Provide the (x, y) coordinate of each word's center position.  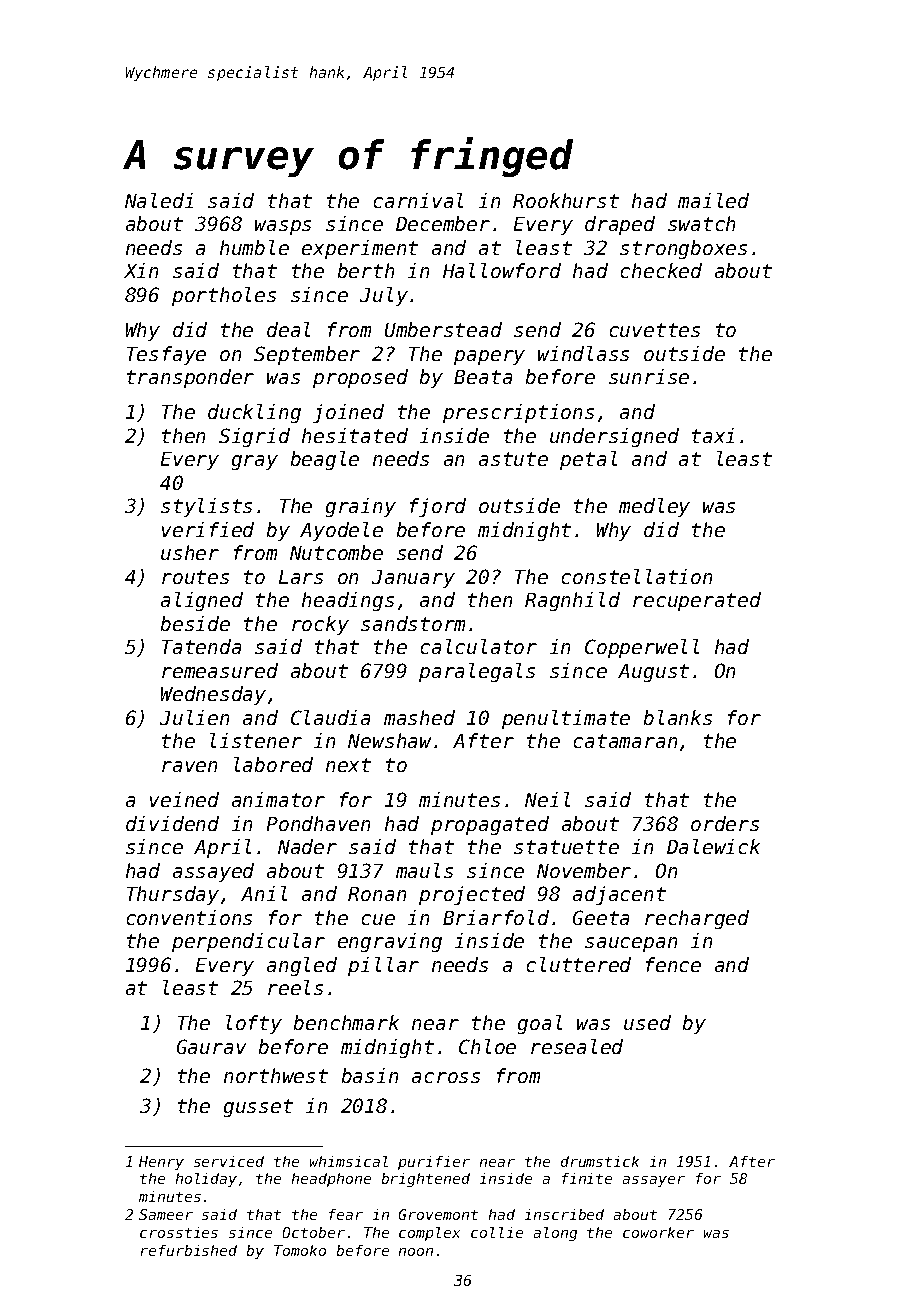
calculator (479, 646)
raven (189, 766)
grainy (361, 507)
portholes (224, 296)
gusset (258, 1108)
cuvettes (655, 330)
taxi (713, 435)
